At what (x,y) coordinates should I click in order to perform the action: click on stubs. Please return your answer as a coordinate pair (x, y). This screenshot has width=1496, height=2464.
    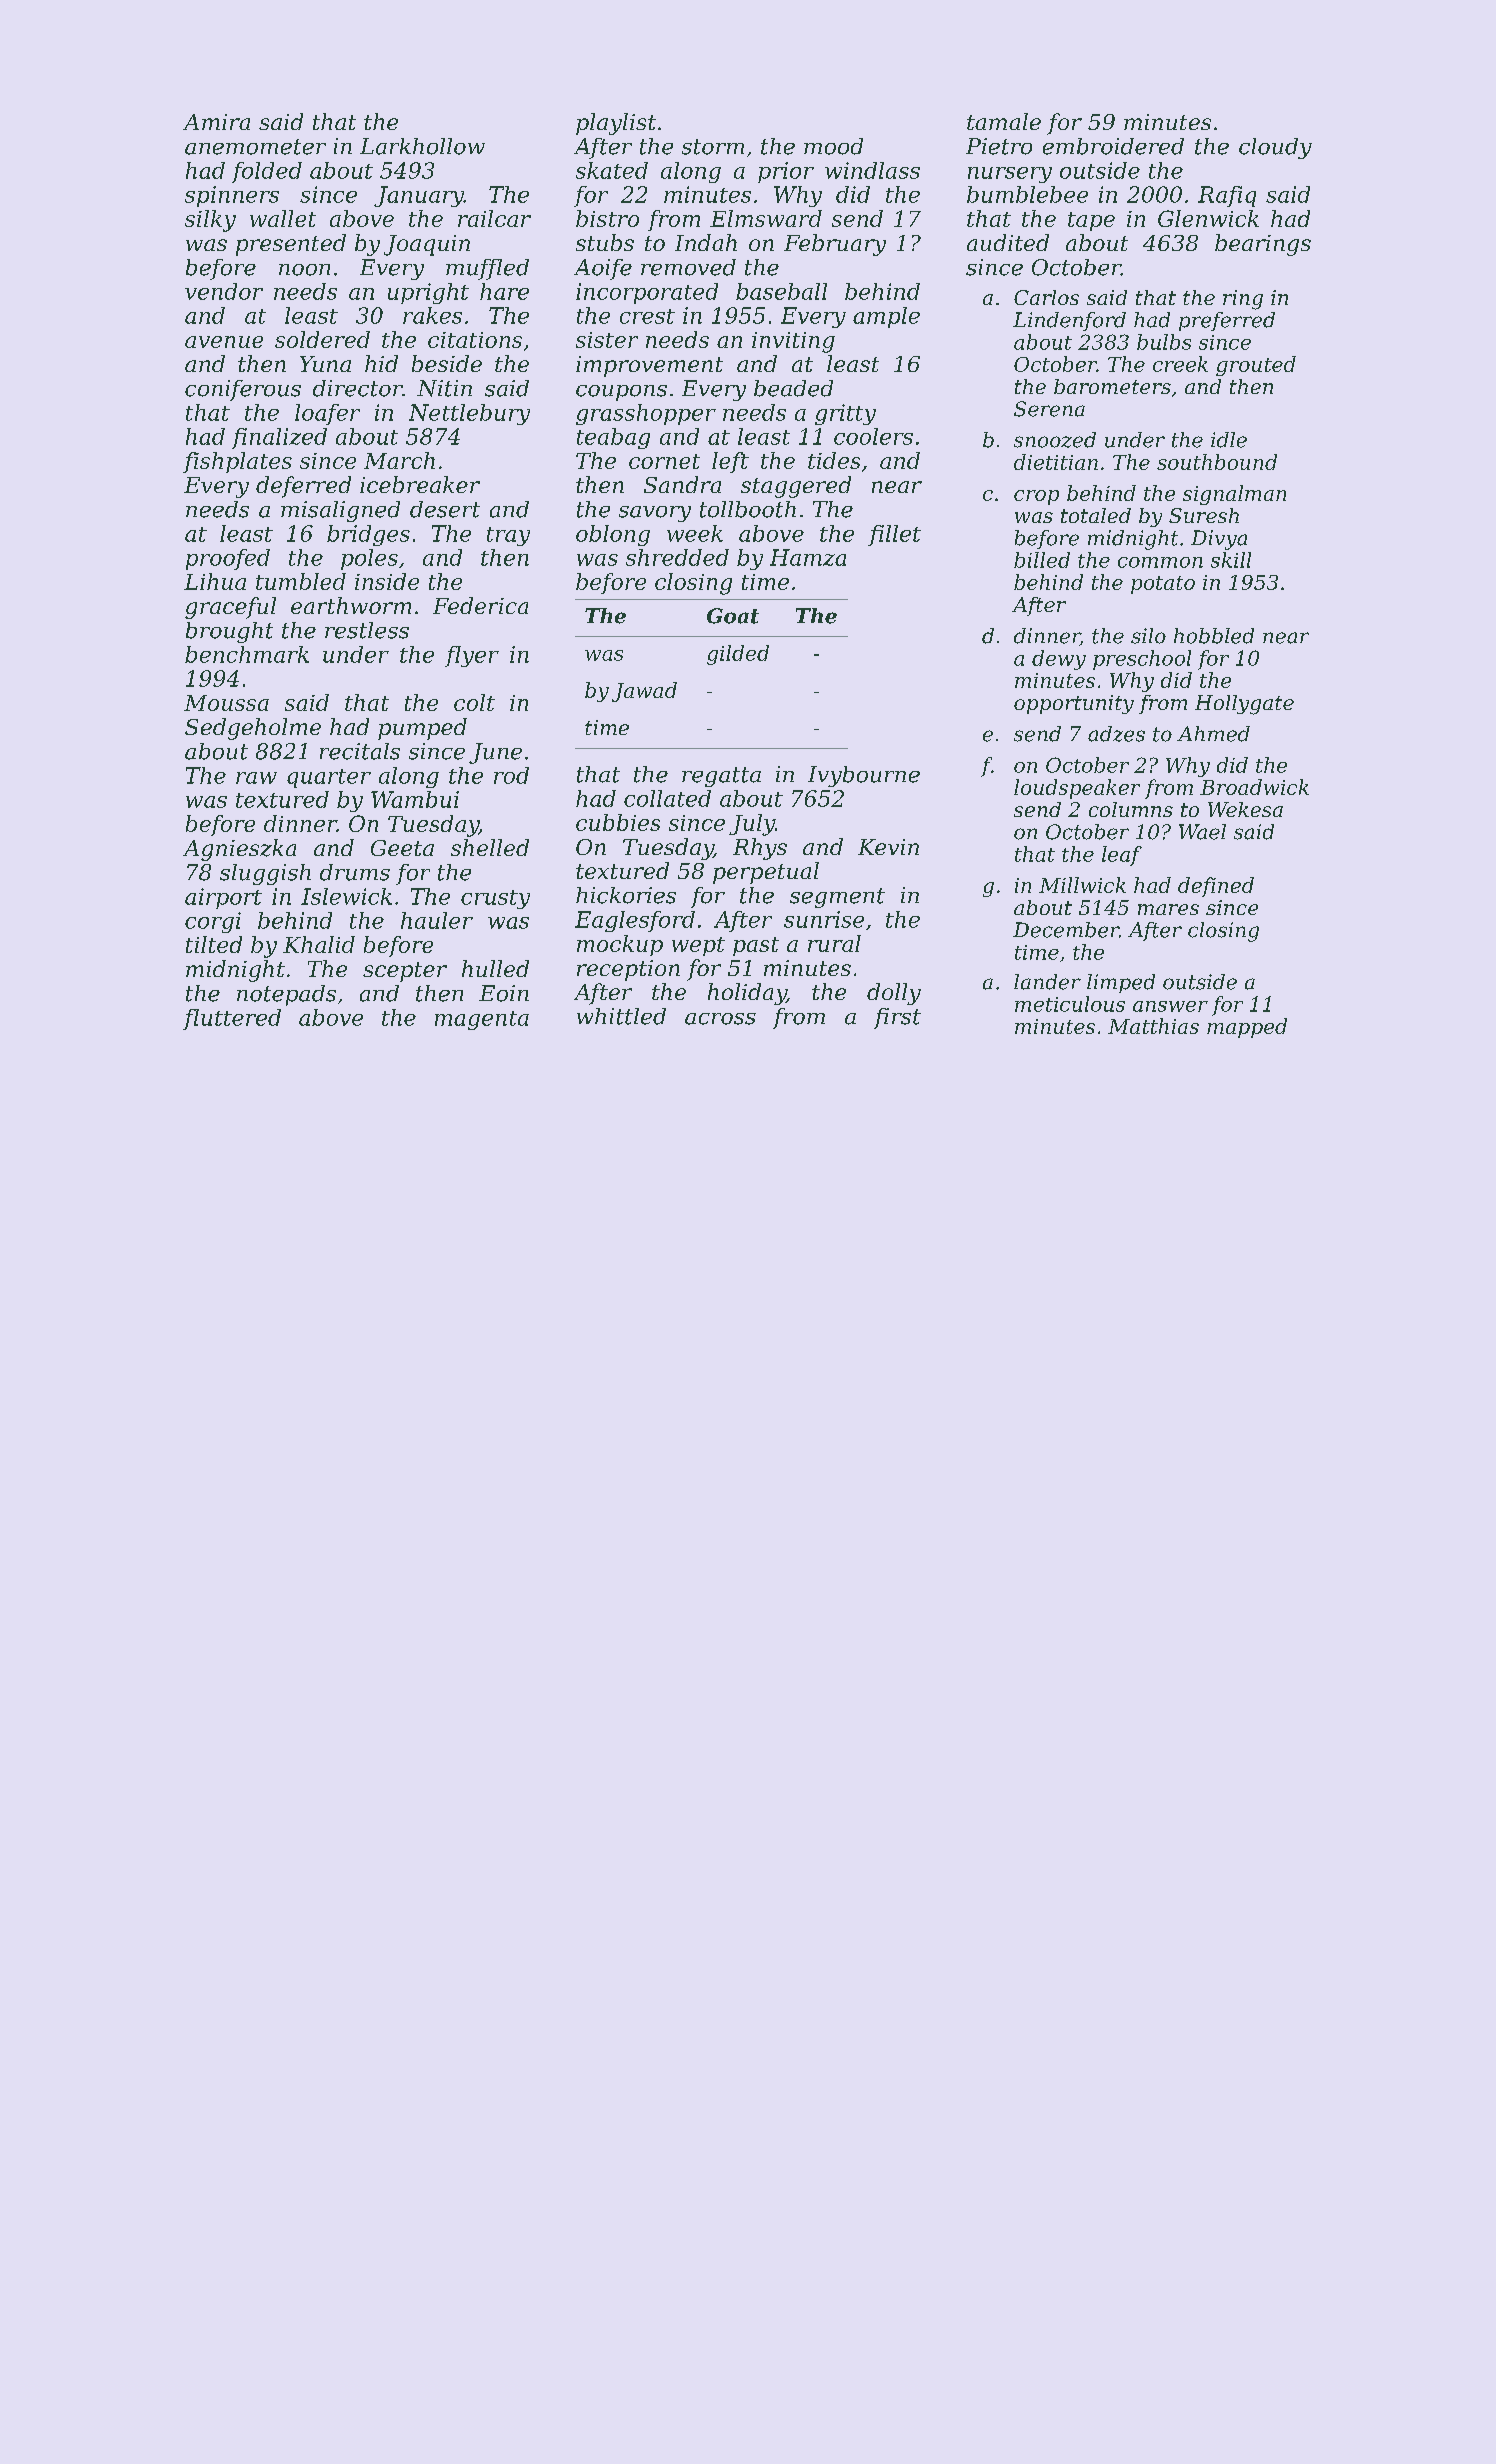
    Looking at the image, I should click on (605, 242).
